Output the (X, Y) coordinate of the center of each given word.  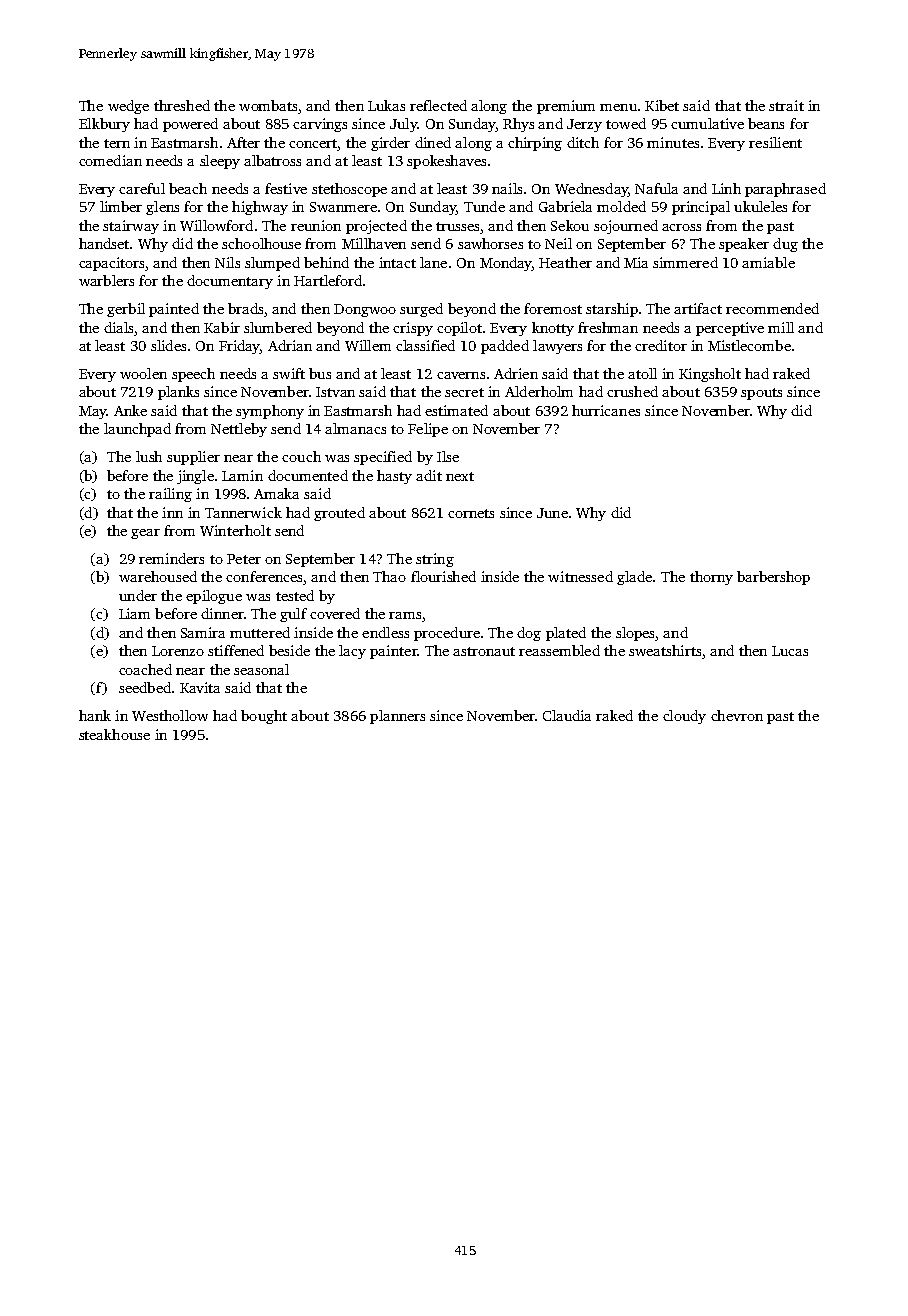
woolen (143, 373)
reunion (316, 225)
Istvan (335, 392)
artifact (698, 308)
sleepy (220, 162)
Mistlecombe (749, 345)
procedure (447, 634)
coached (145, 669)
